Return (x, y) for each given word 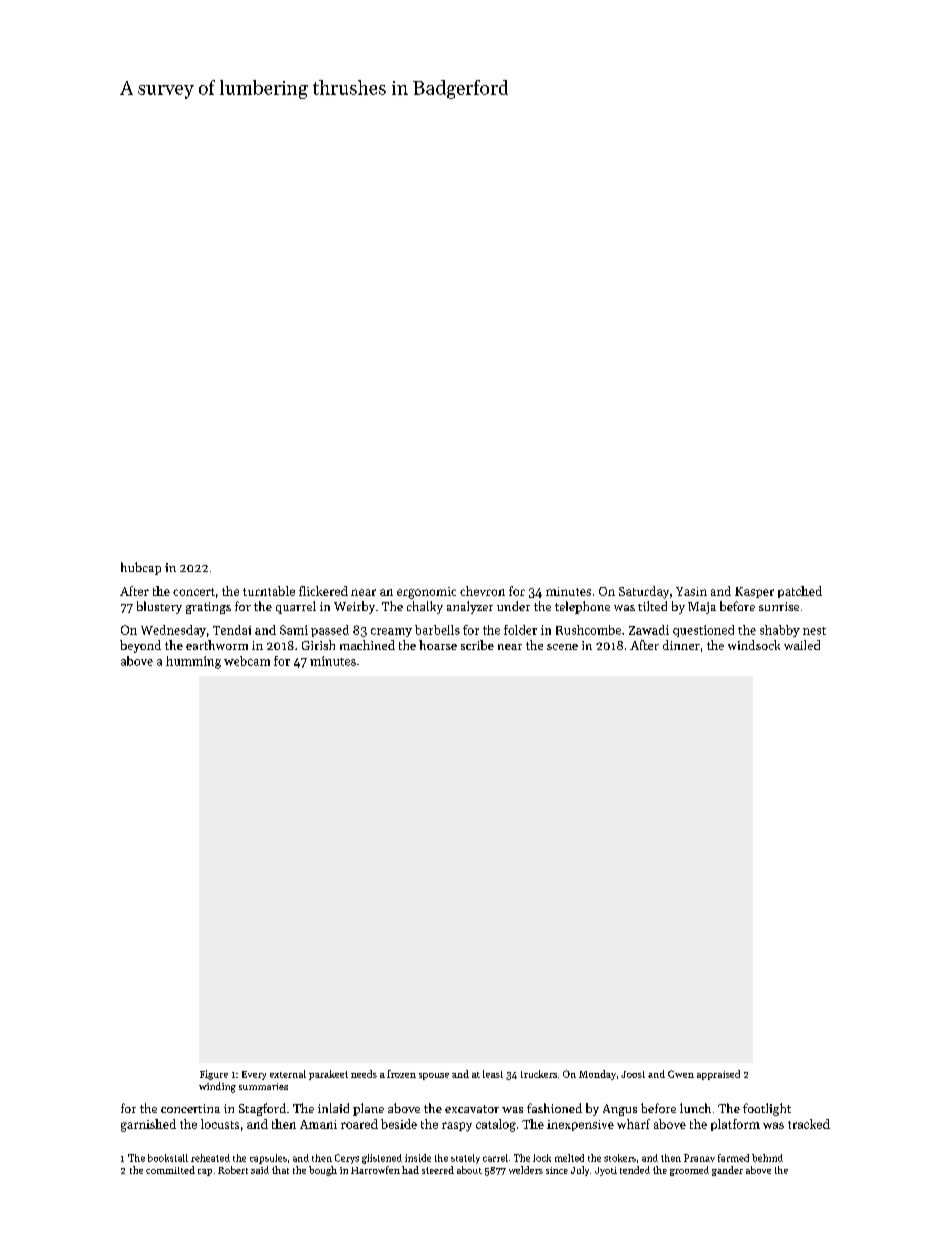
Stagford (262, 1109)
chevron (482, 591)
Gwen (681, 1074)
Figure (214, 1075)
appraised (718, 1075)
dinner (681, 645)
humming (193, 662)
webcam (247, 661)
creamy (391, 632)
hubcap (141, 568)
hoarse (438, 645)
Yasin (691, 591)
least (493, 1074)
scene (562, 647)
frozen (401, 1074)
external (288, 1074)
